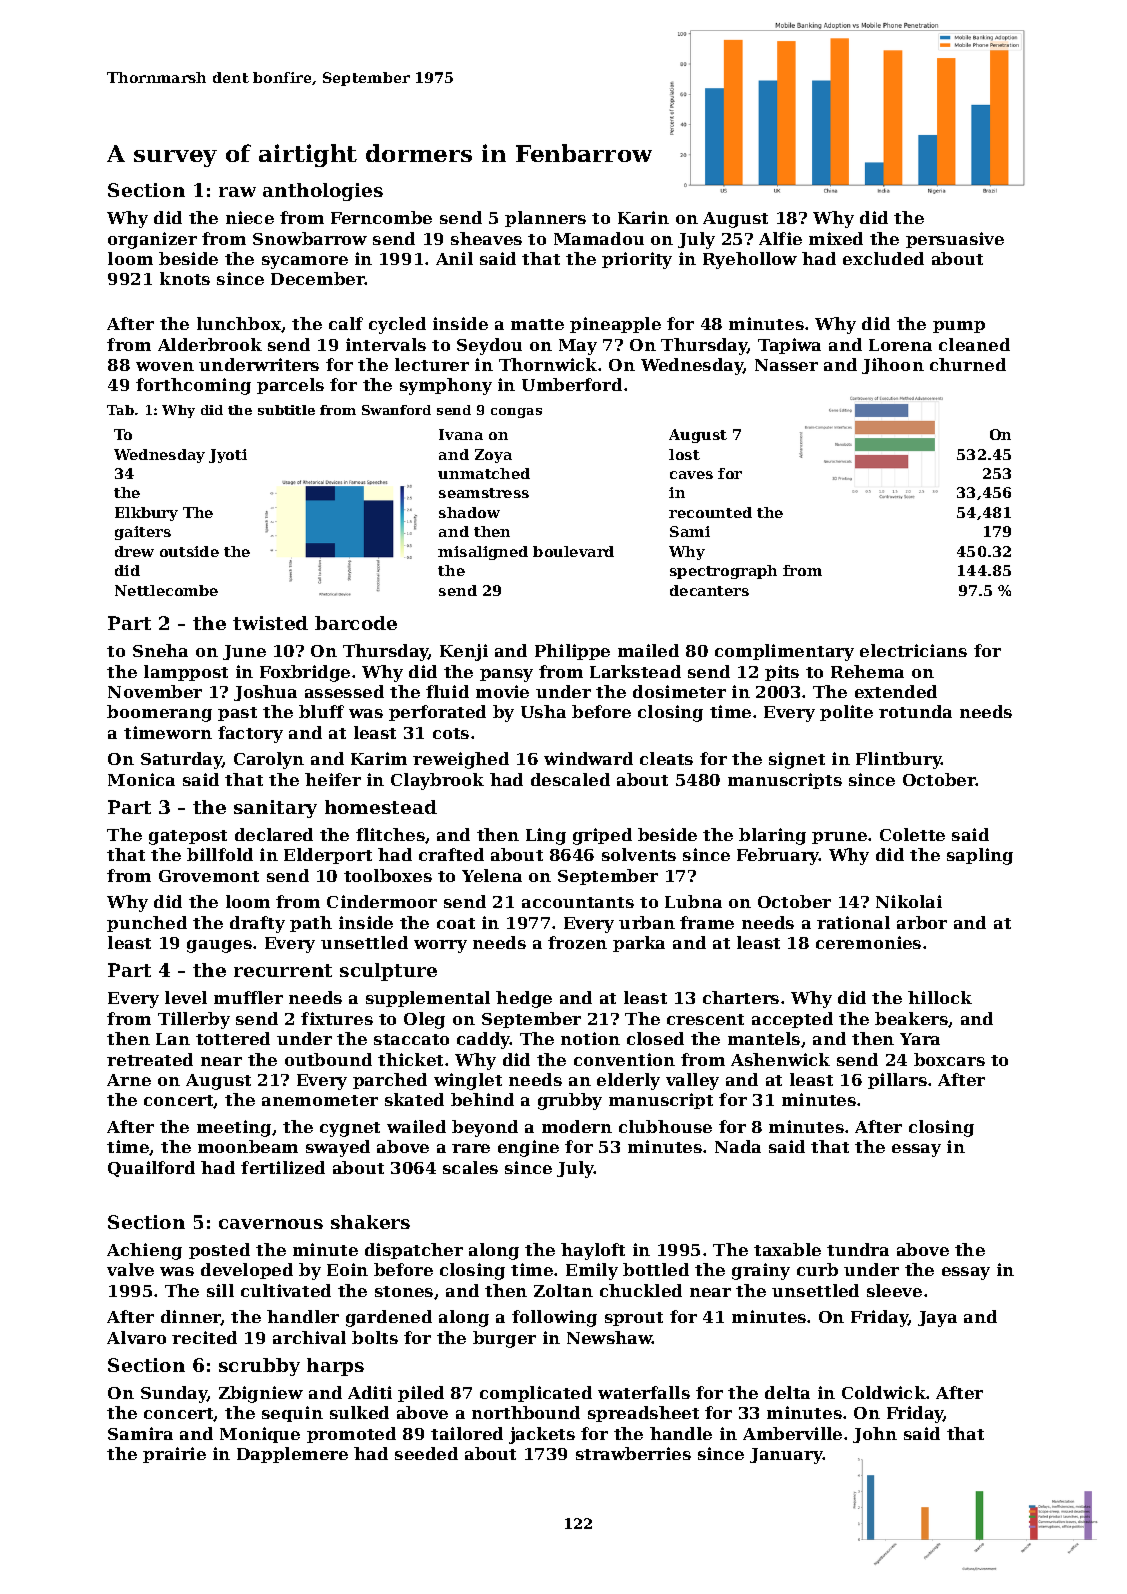 The image size is (1127, 1594). What do you see at coordinates (633, 1453) in the document?
I see `strawberries` at bounding box center [633, 1453].
